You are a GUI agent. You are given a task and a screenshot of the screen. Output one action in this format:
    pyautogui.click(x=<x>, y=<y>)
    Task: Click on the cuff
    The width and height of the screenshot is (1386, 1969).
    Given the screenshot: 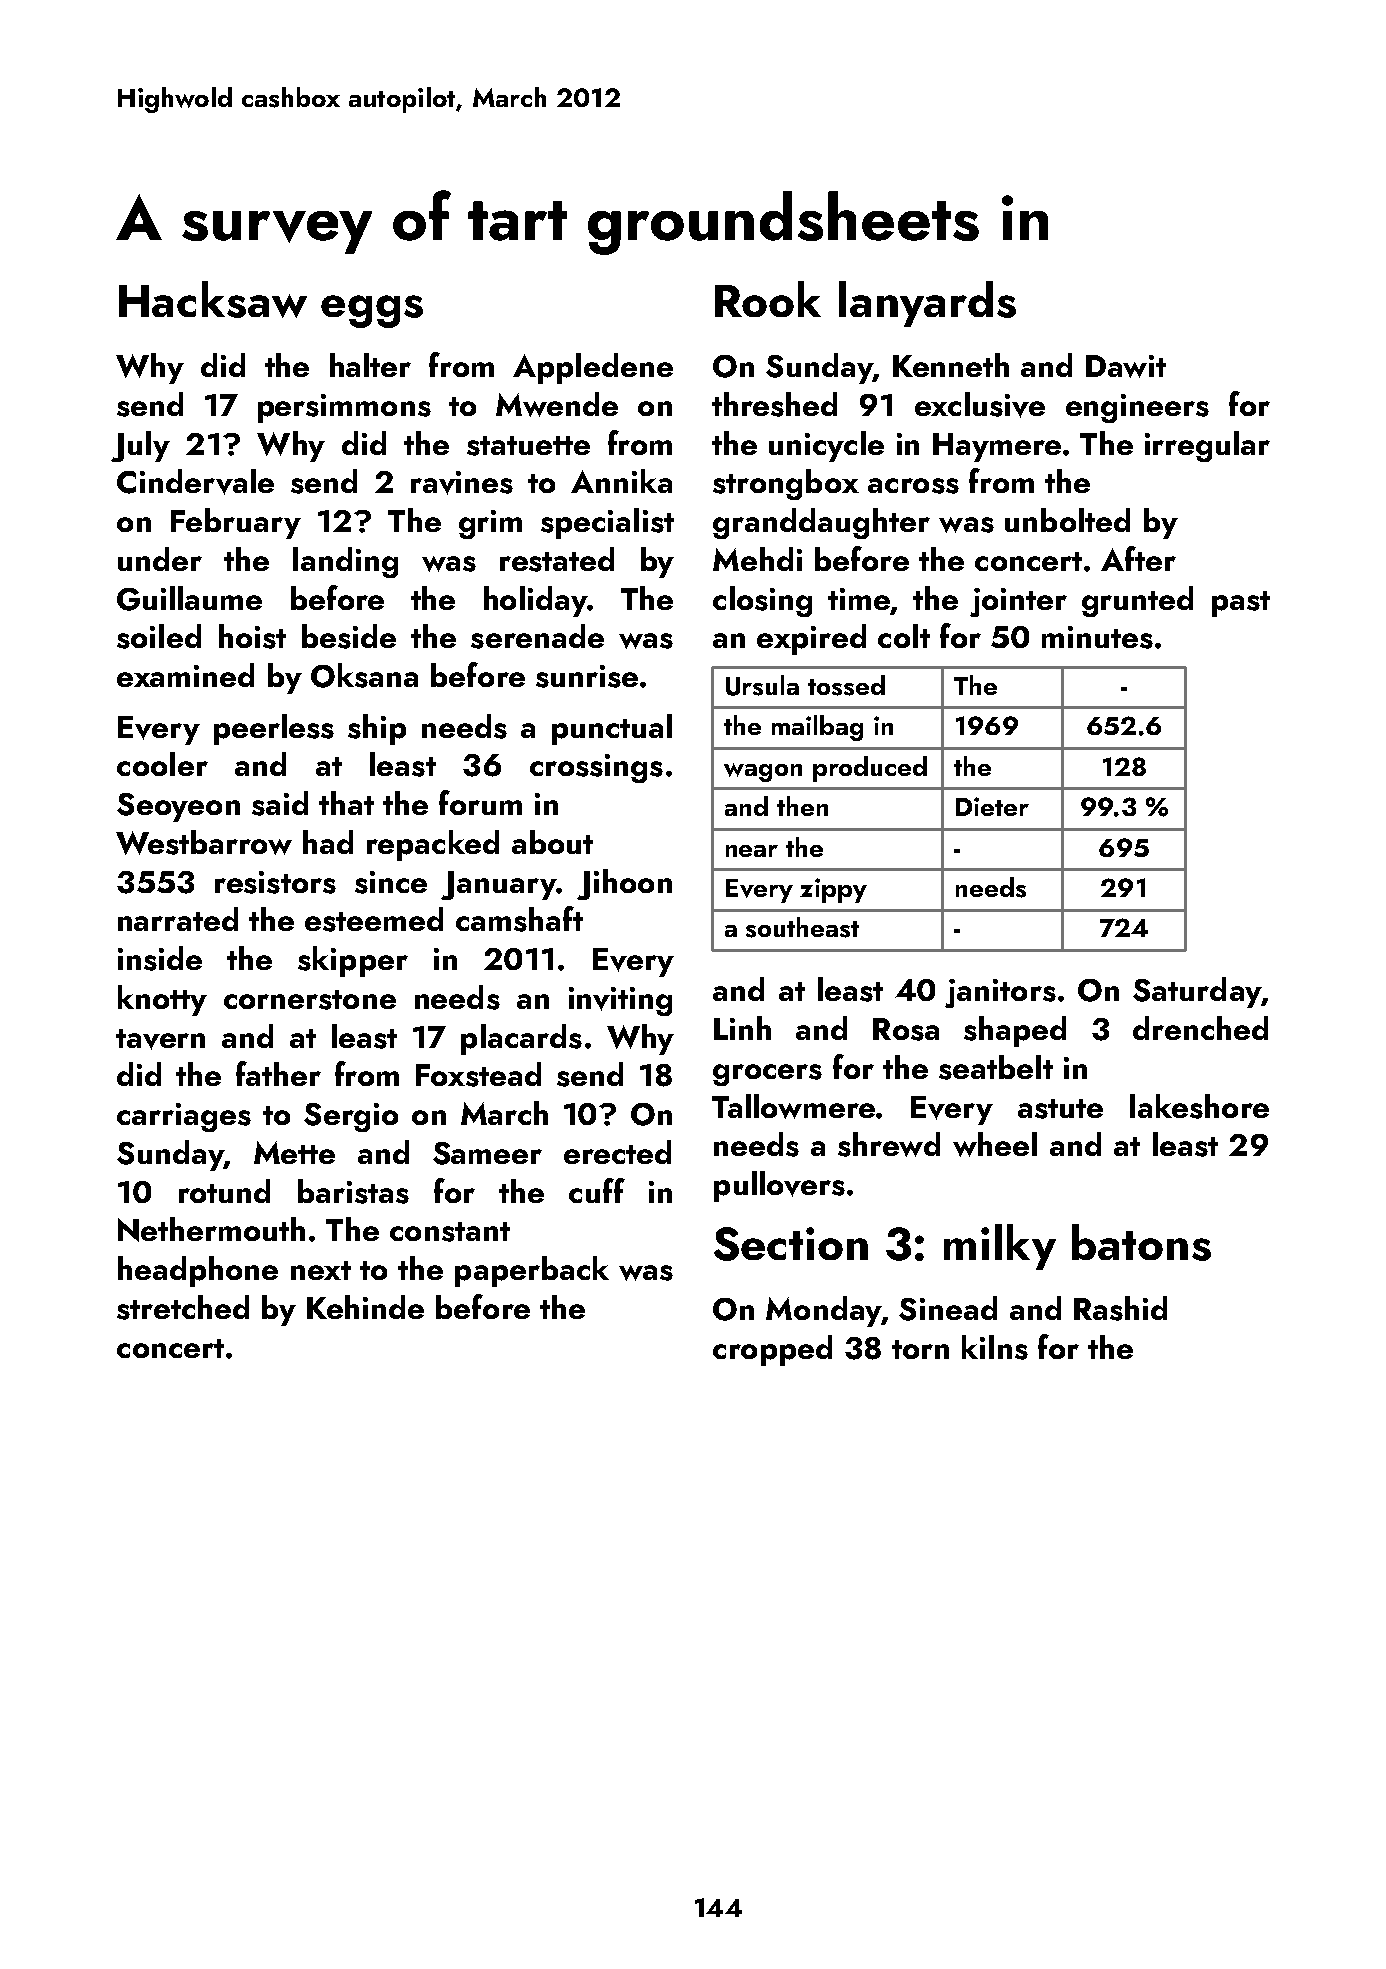 What is the action you would take?
    pyautogui.click(x=597, y=1190)
